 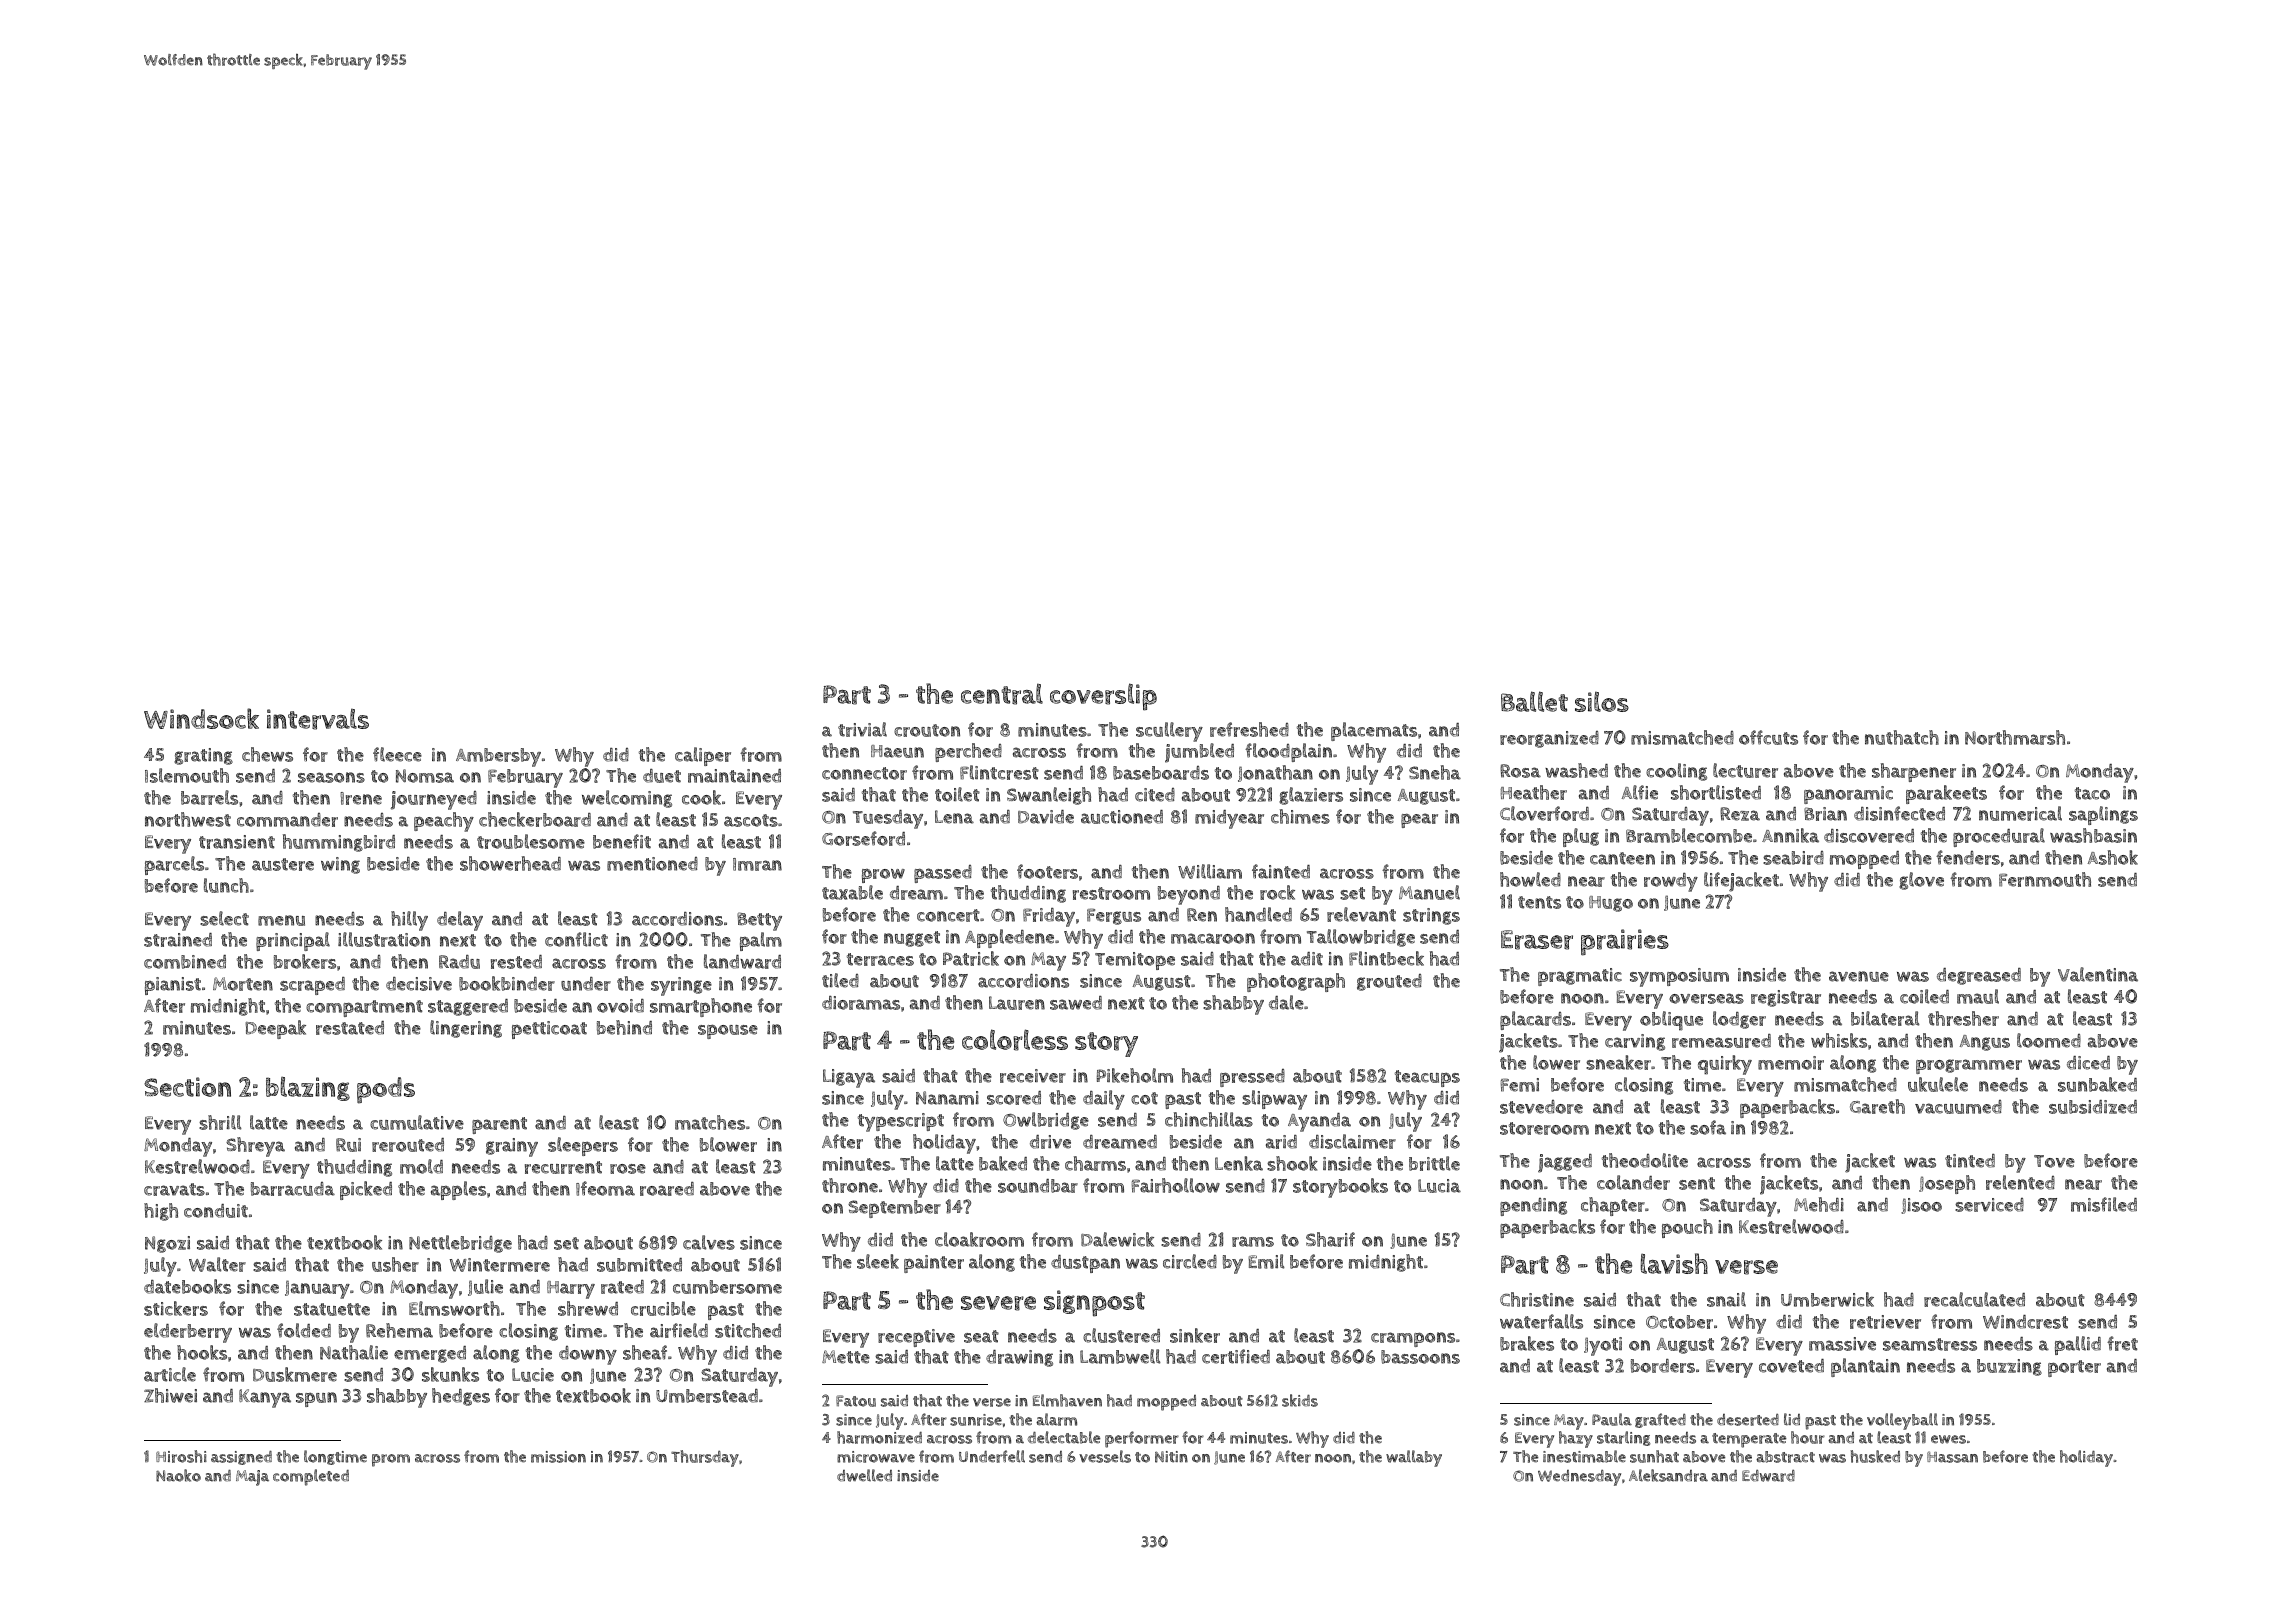 What do you see at coordinates (1679, 1322) in the screenshot?
I see `October` at bounding box center [1679, 1322].
